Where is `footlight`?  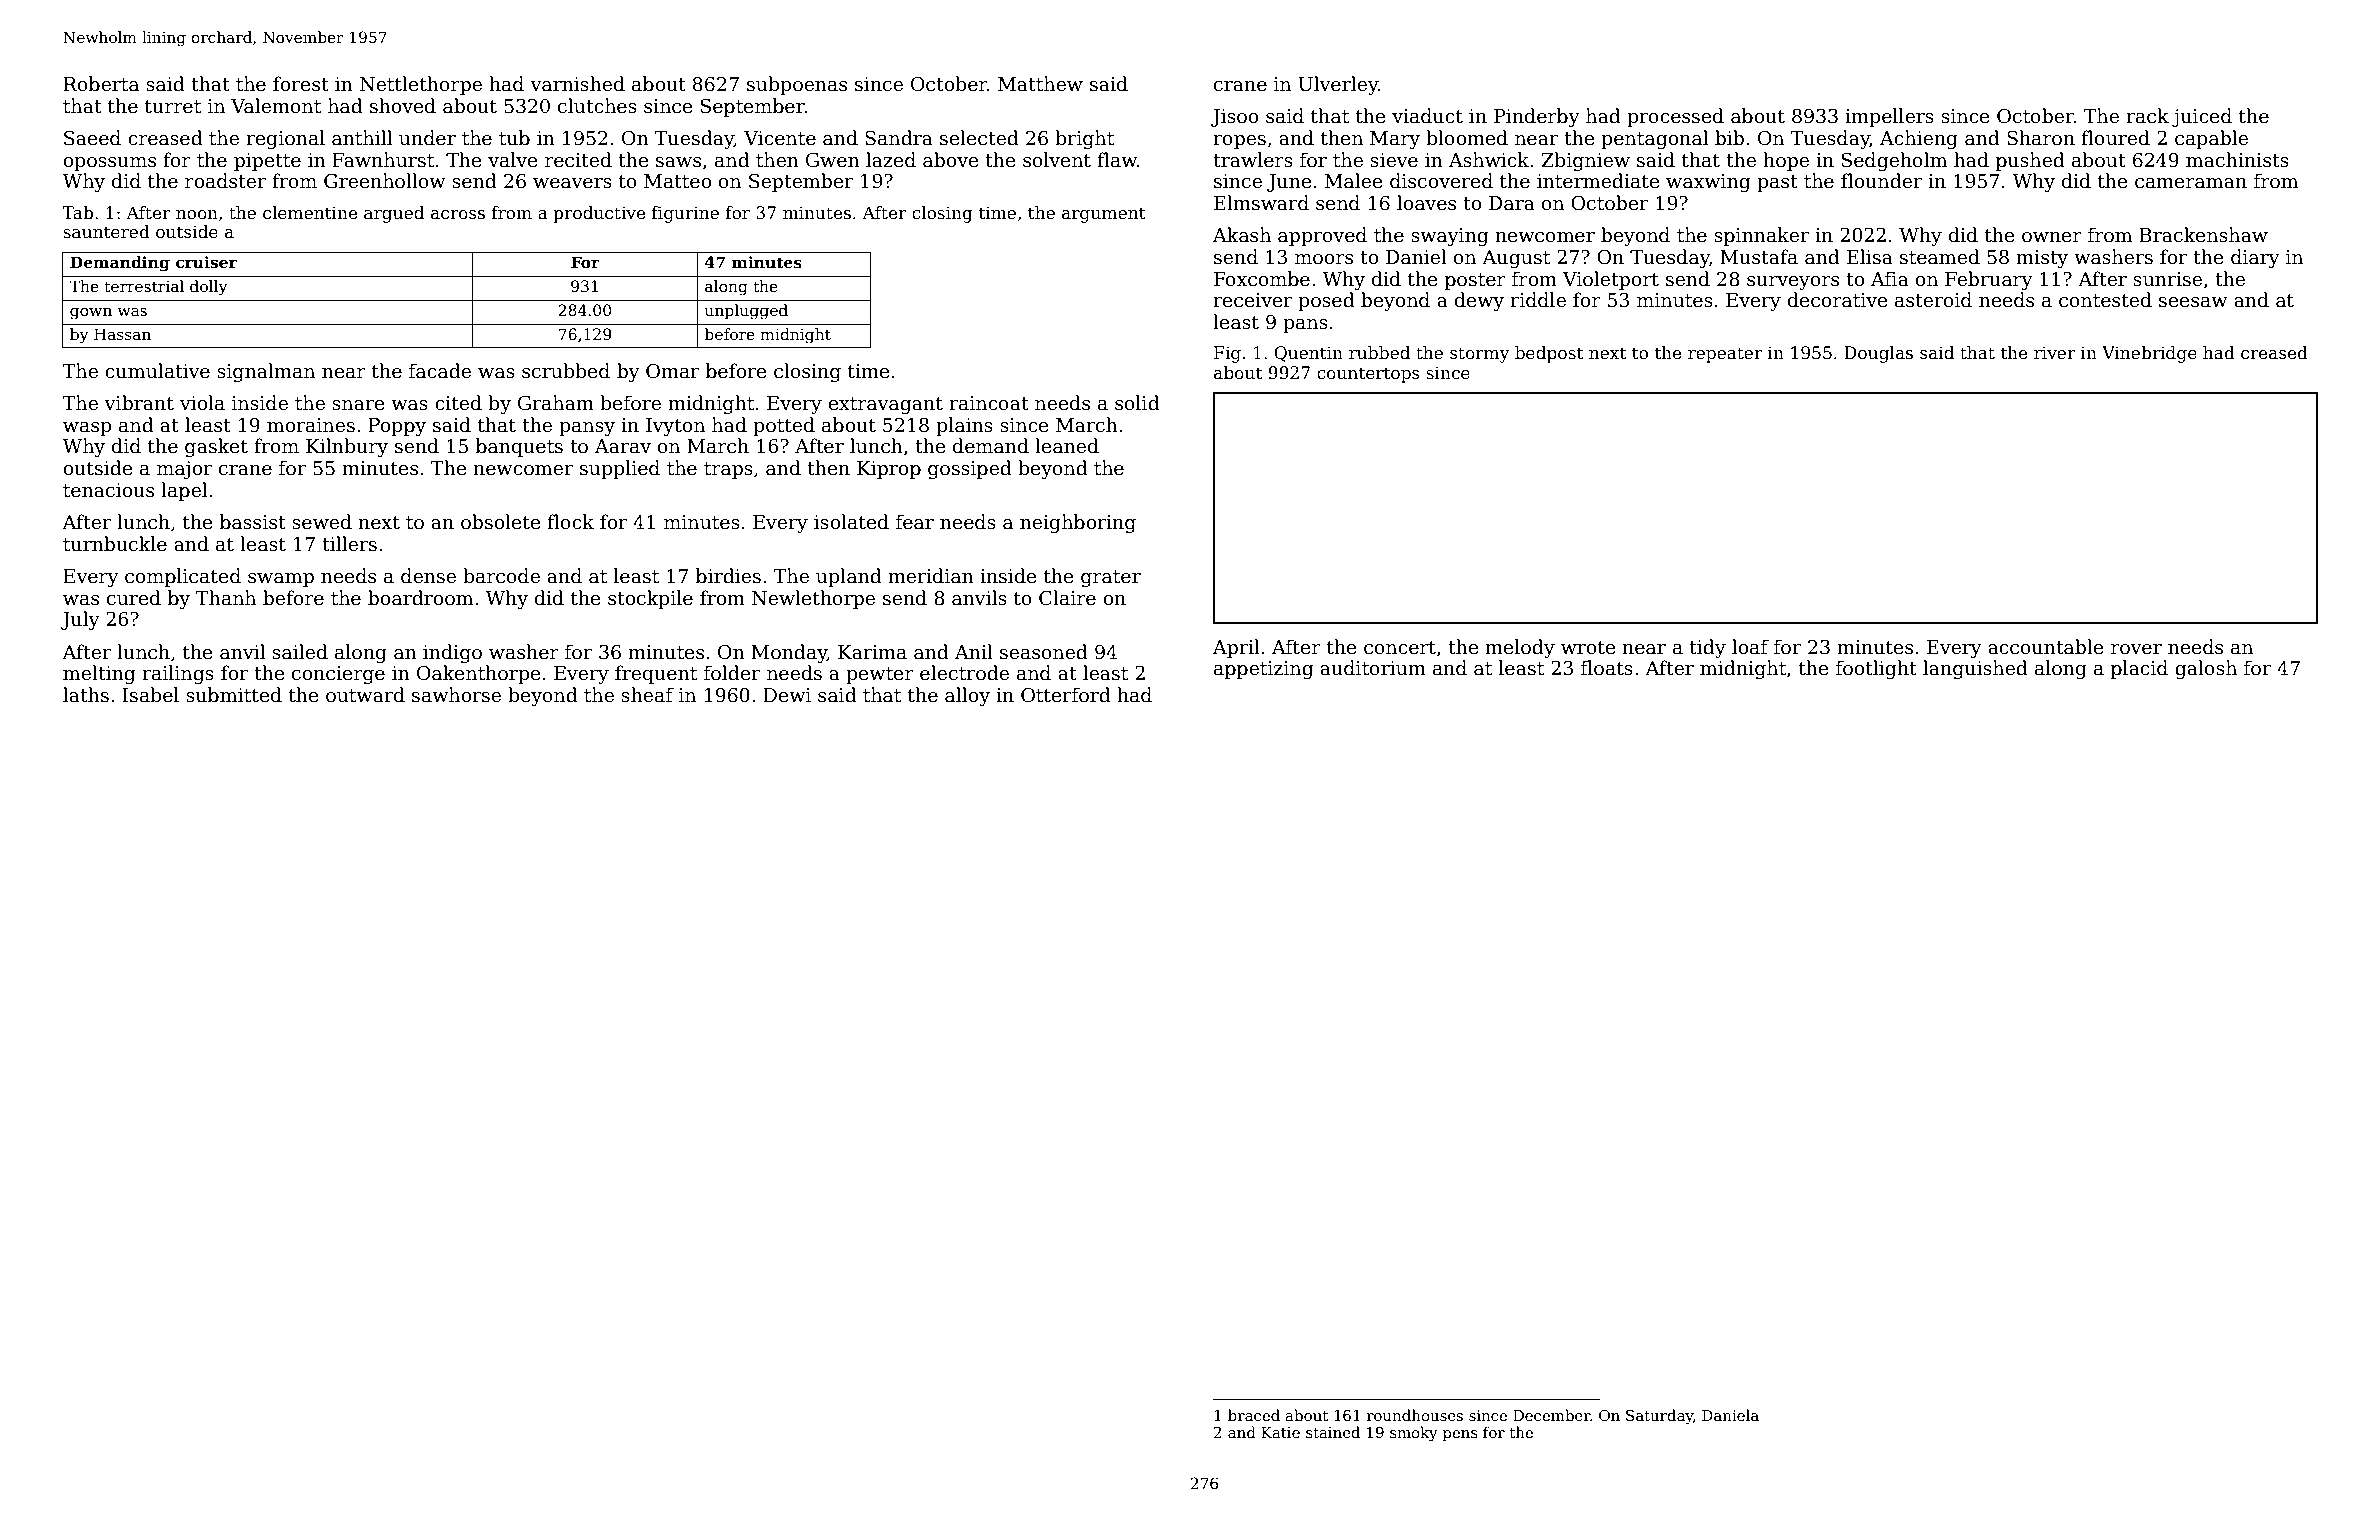
footlight is located at coordinates (1876, 669).
